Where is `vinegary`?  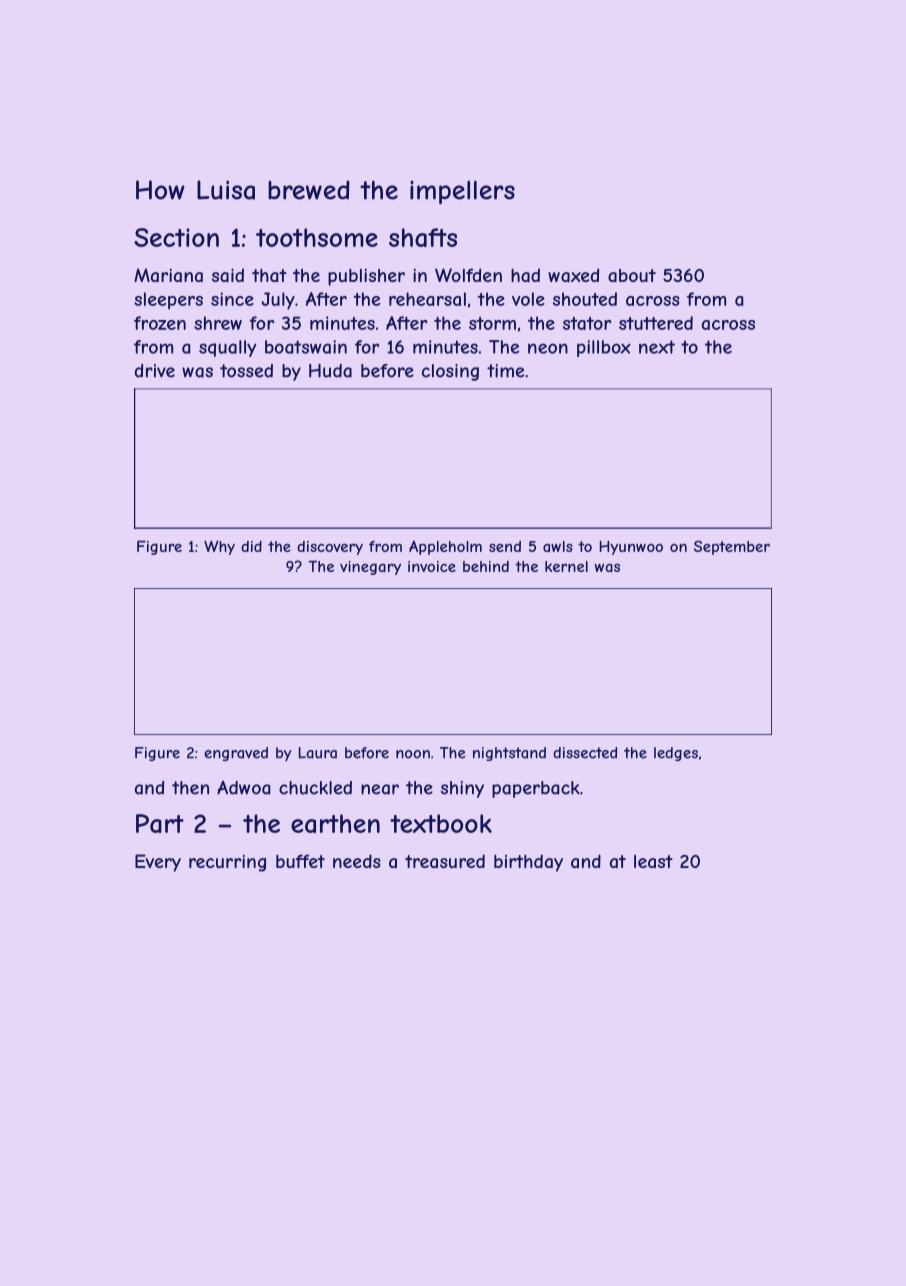 vinegary is located at coordinates (370, 568).
